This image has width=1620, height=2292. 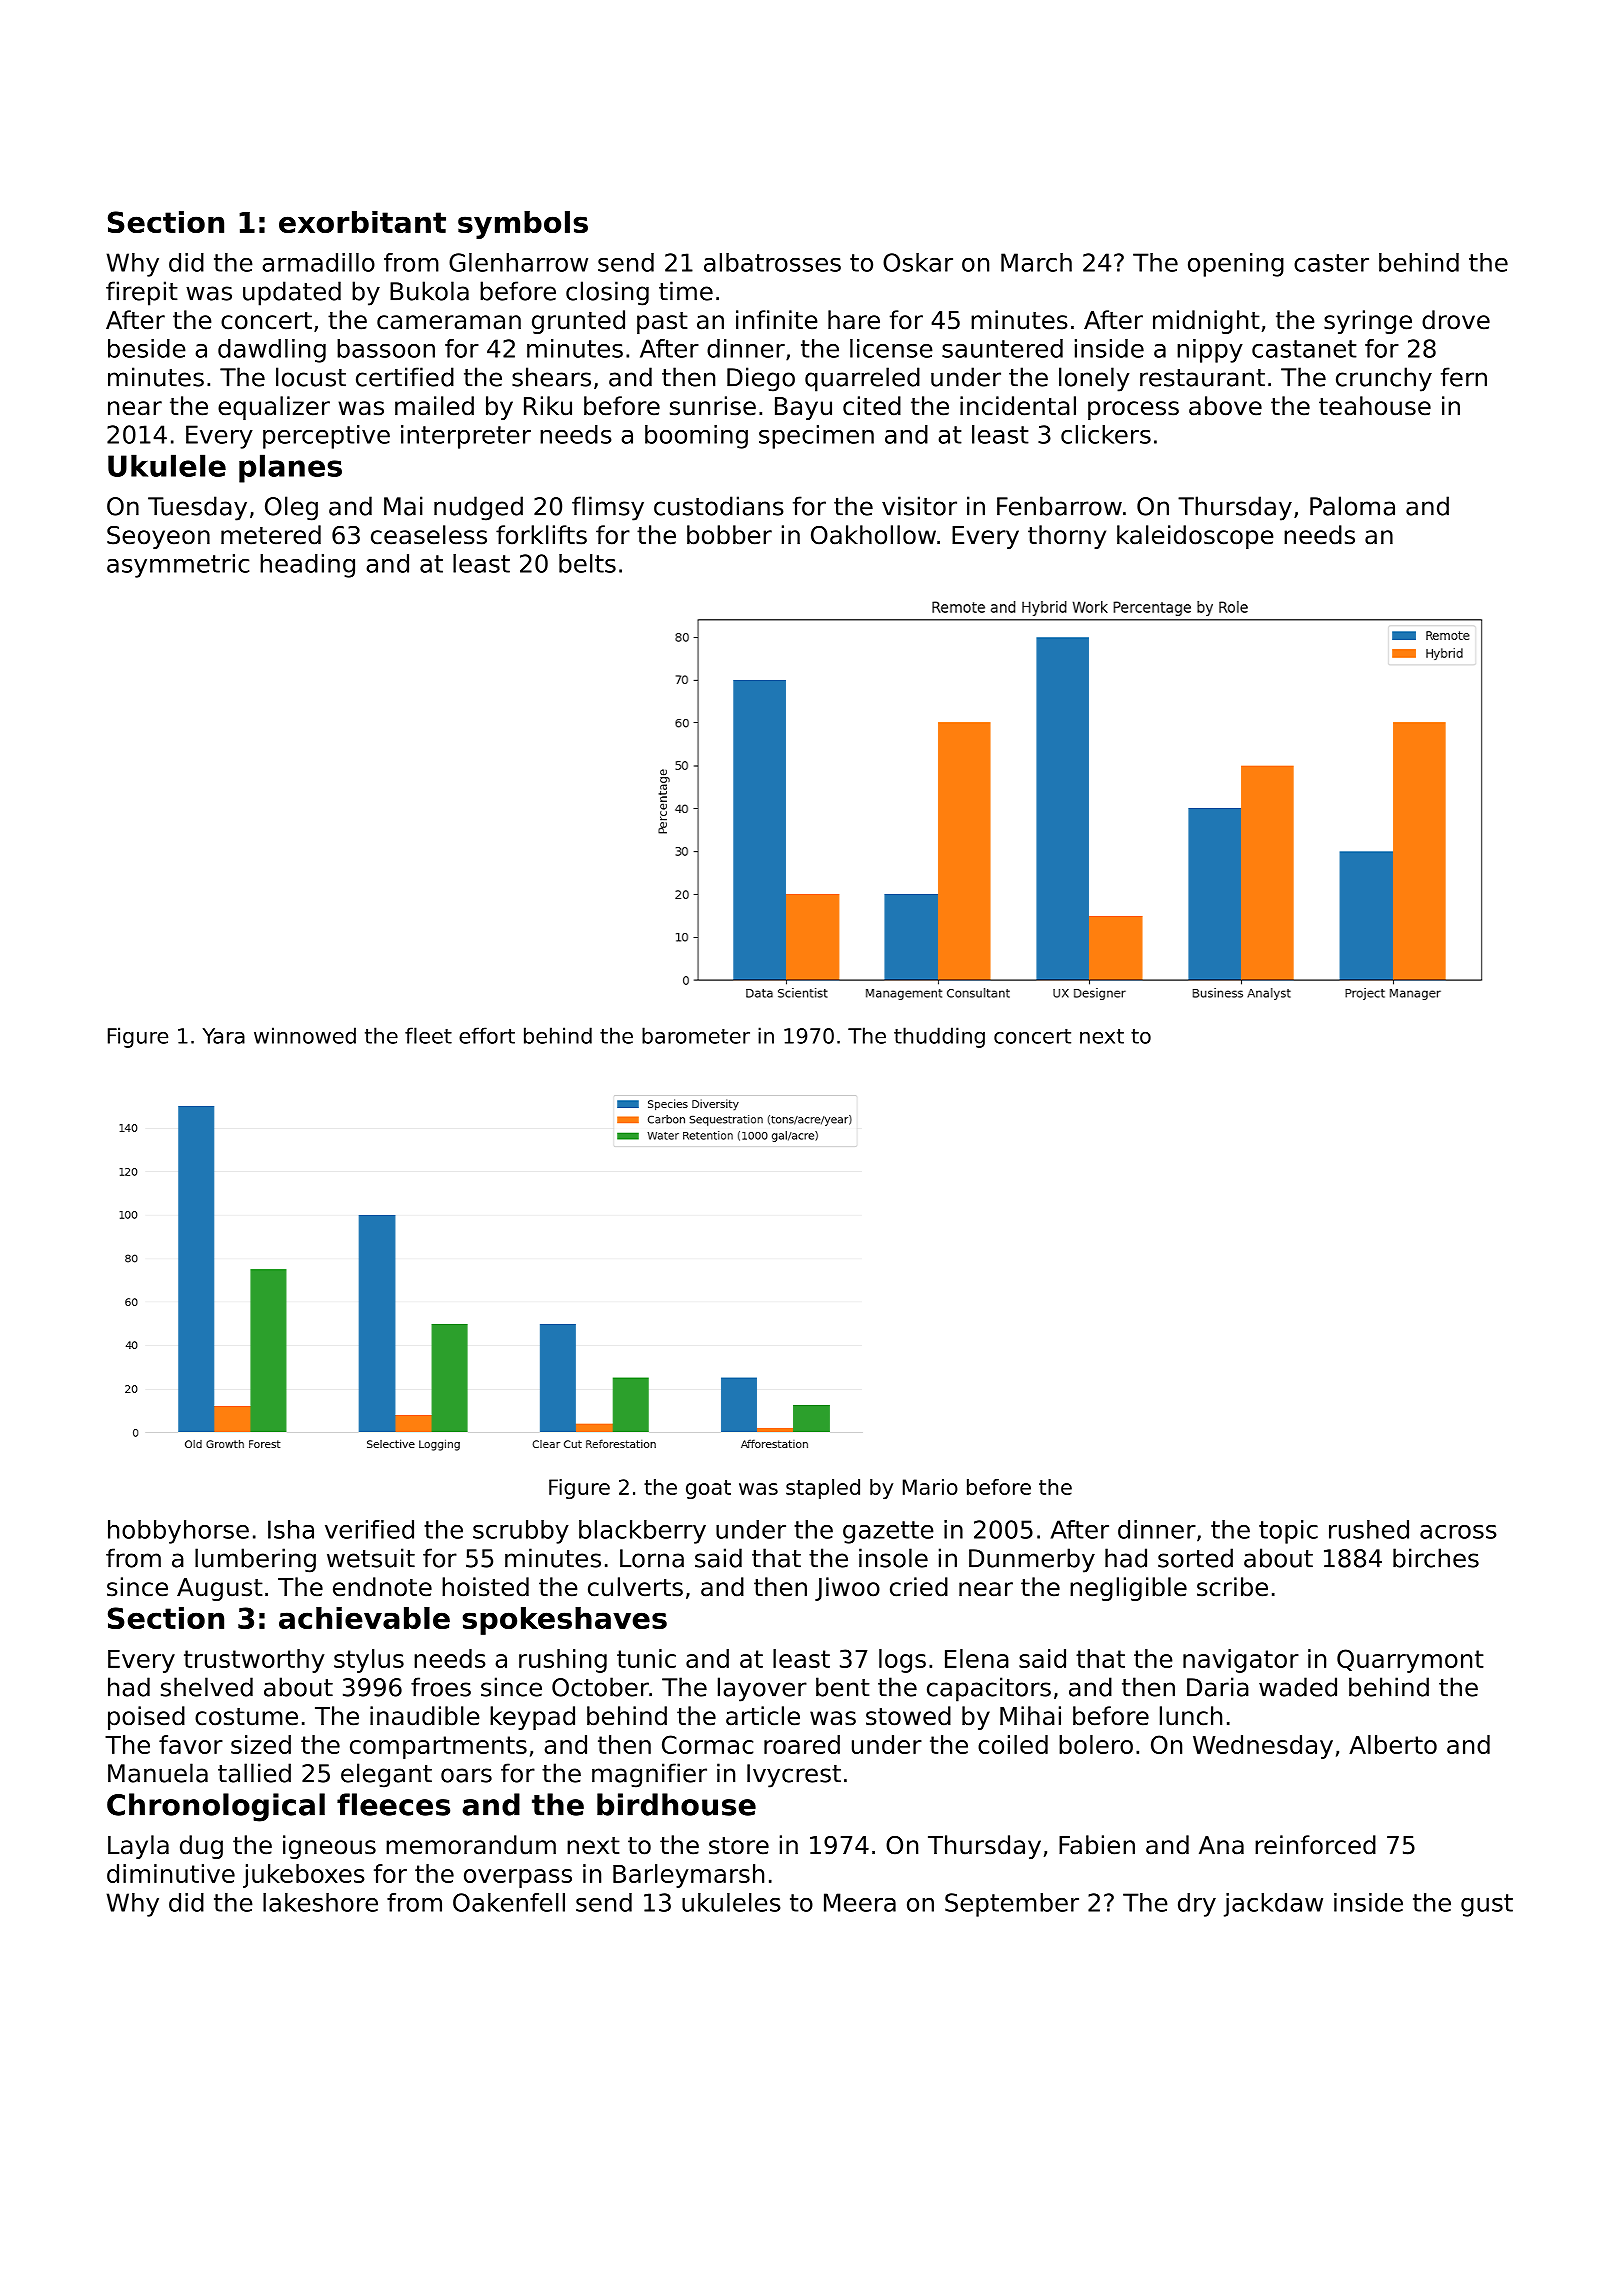 I want to click on caster, so click(x=1331, y=263).
